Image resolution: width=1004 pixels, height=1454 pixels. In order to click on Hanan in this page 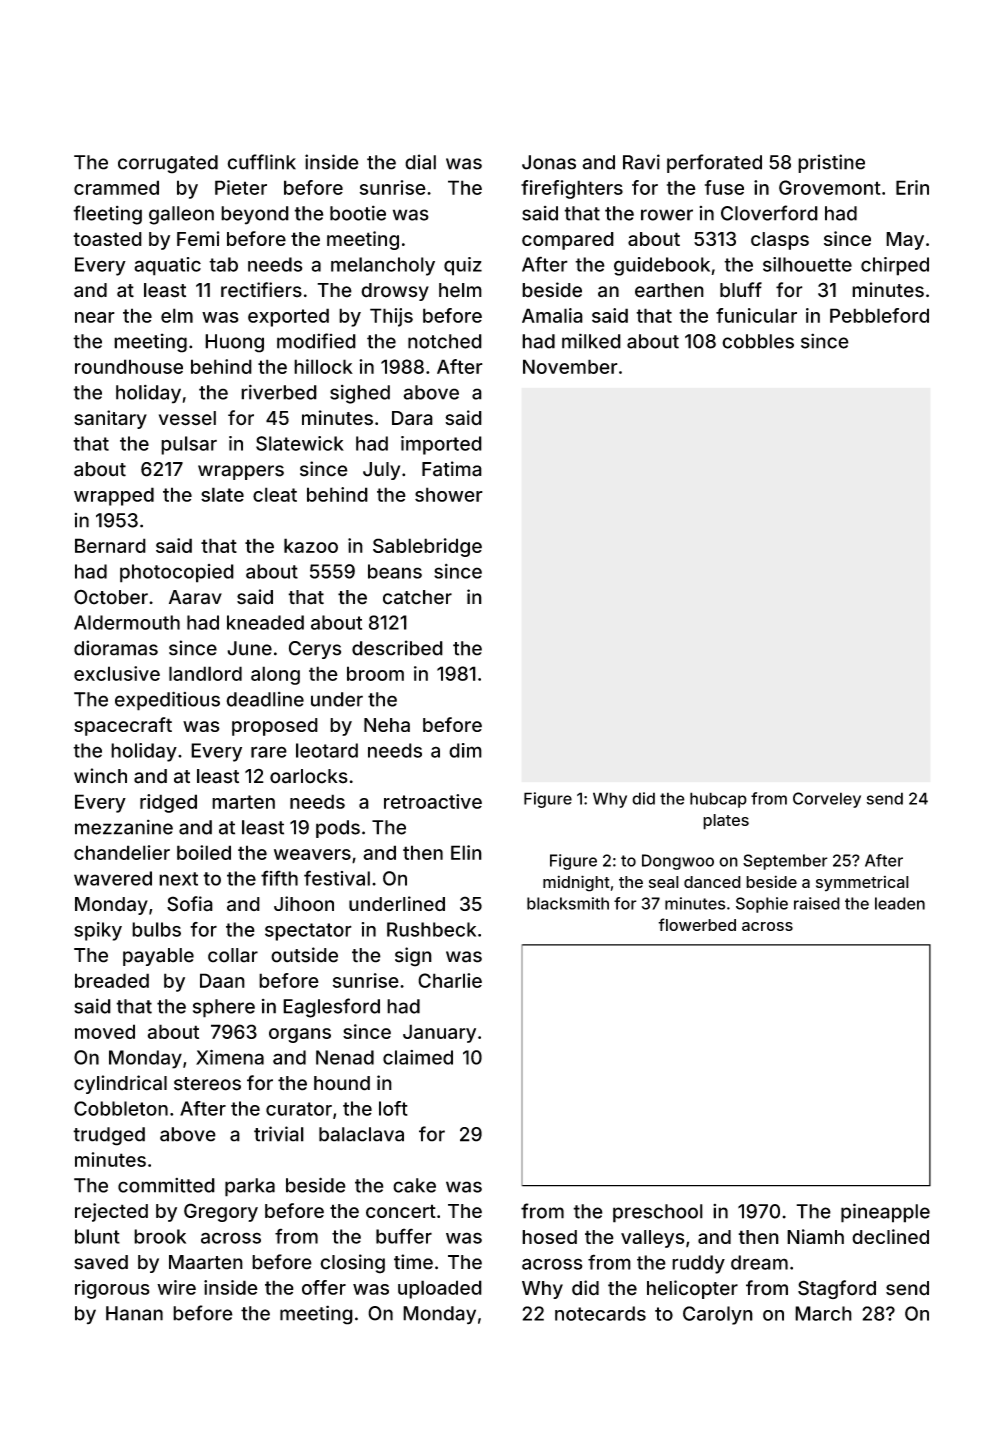, I will do `click(134, 1313)`.
